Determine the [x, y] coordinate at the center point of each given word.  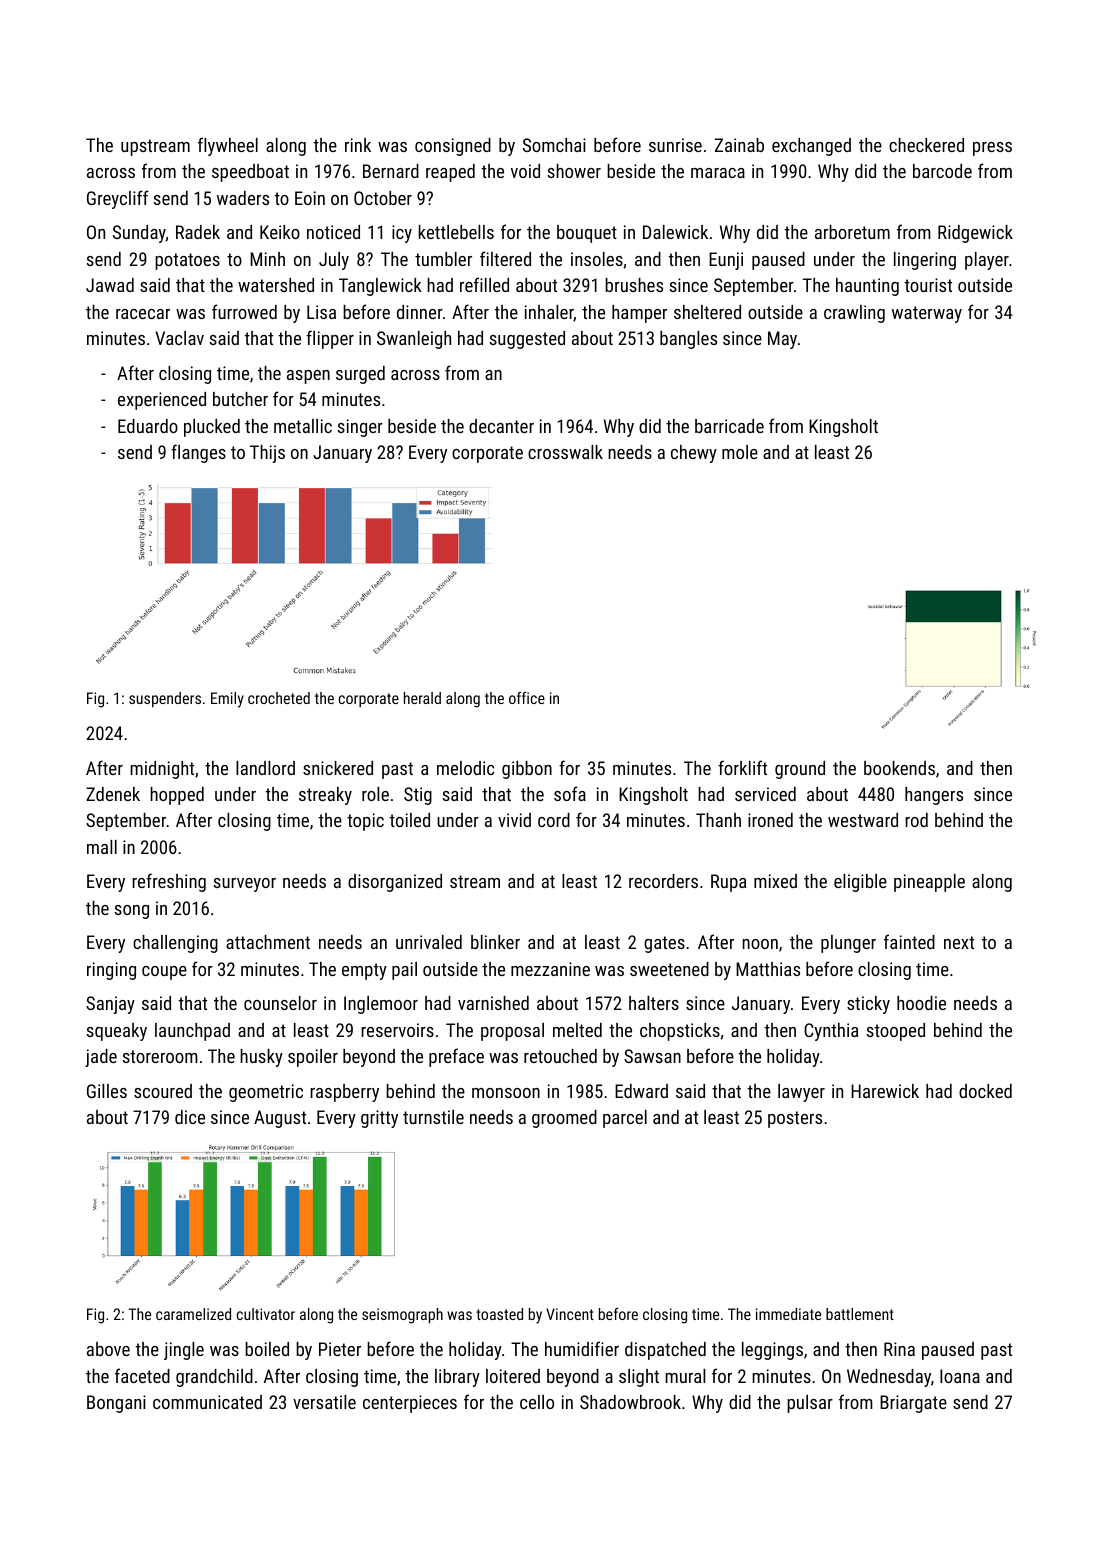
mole [740, 452]
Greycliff [118, 199]
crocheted [279, 698]
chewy [694, 454]
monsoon [506, 1093]
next [959, 942]
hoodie [921, 1003]
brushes [634, 285]
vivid [514, 820]
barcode [942, 171]
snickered [338, 768]
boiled [267, 1349]
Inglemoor [381, 1005]
